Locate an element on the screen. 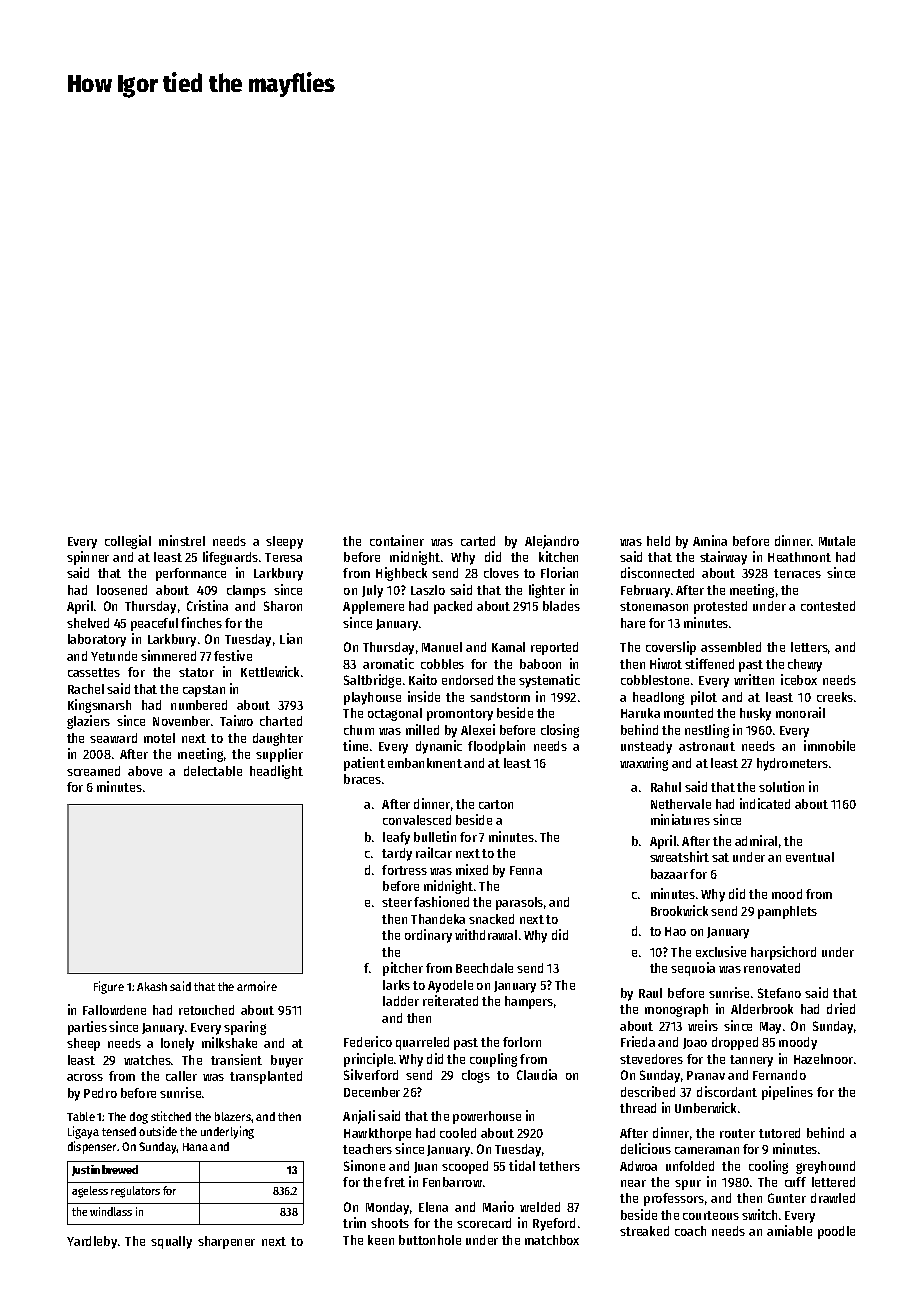  dog is located at coordinates (139, 1118).
